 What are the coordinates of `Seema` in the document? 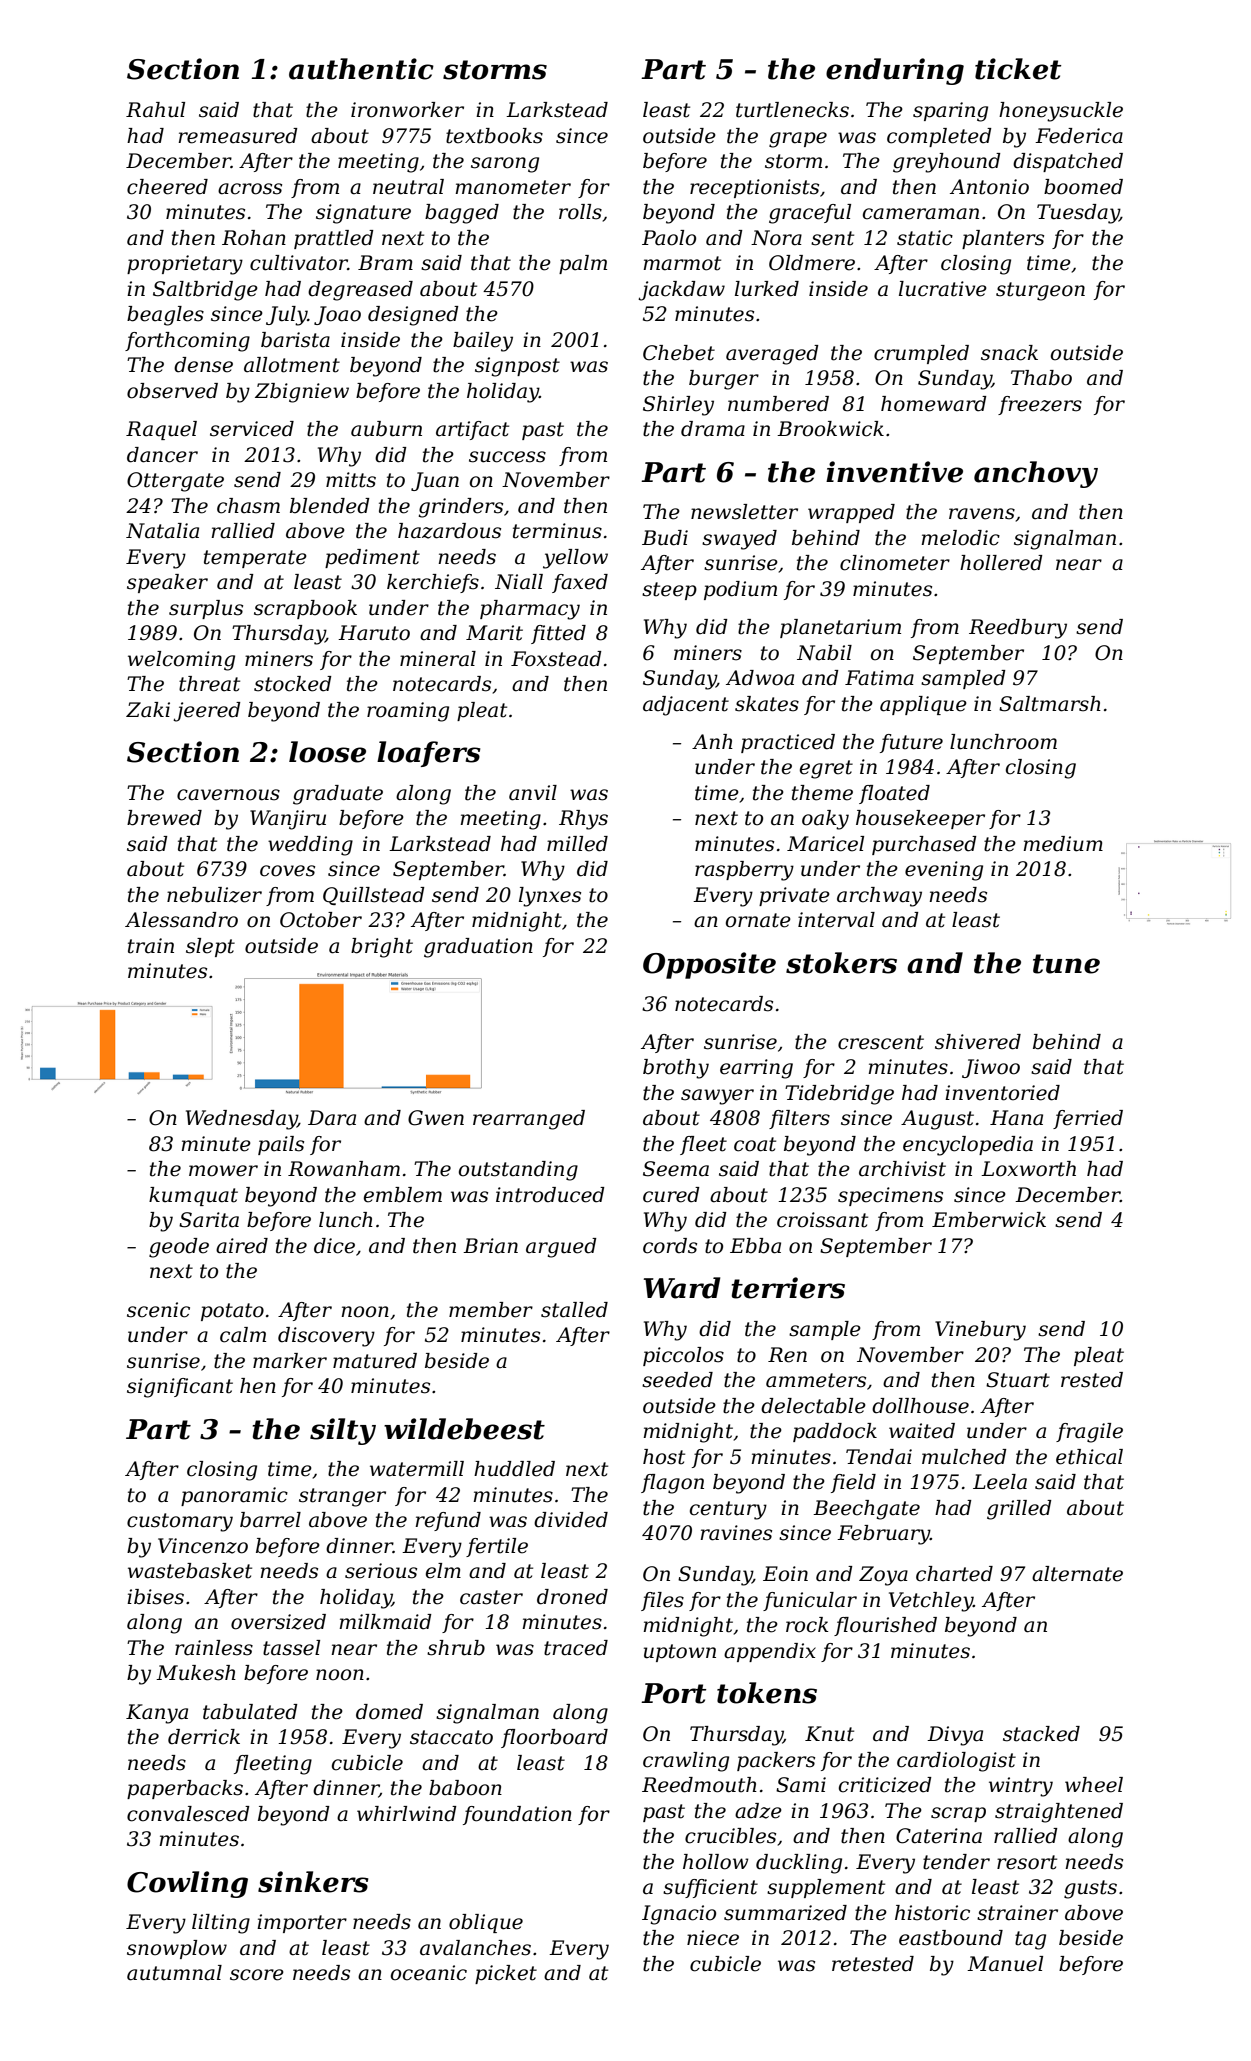 It's located at (676, 1169).
